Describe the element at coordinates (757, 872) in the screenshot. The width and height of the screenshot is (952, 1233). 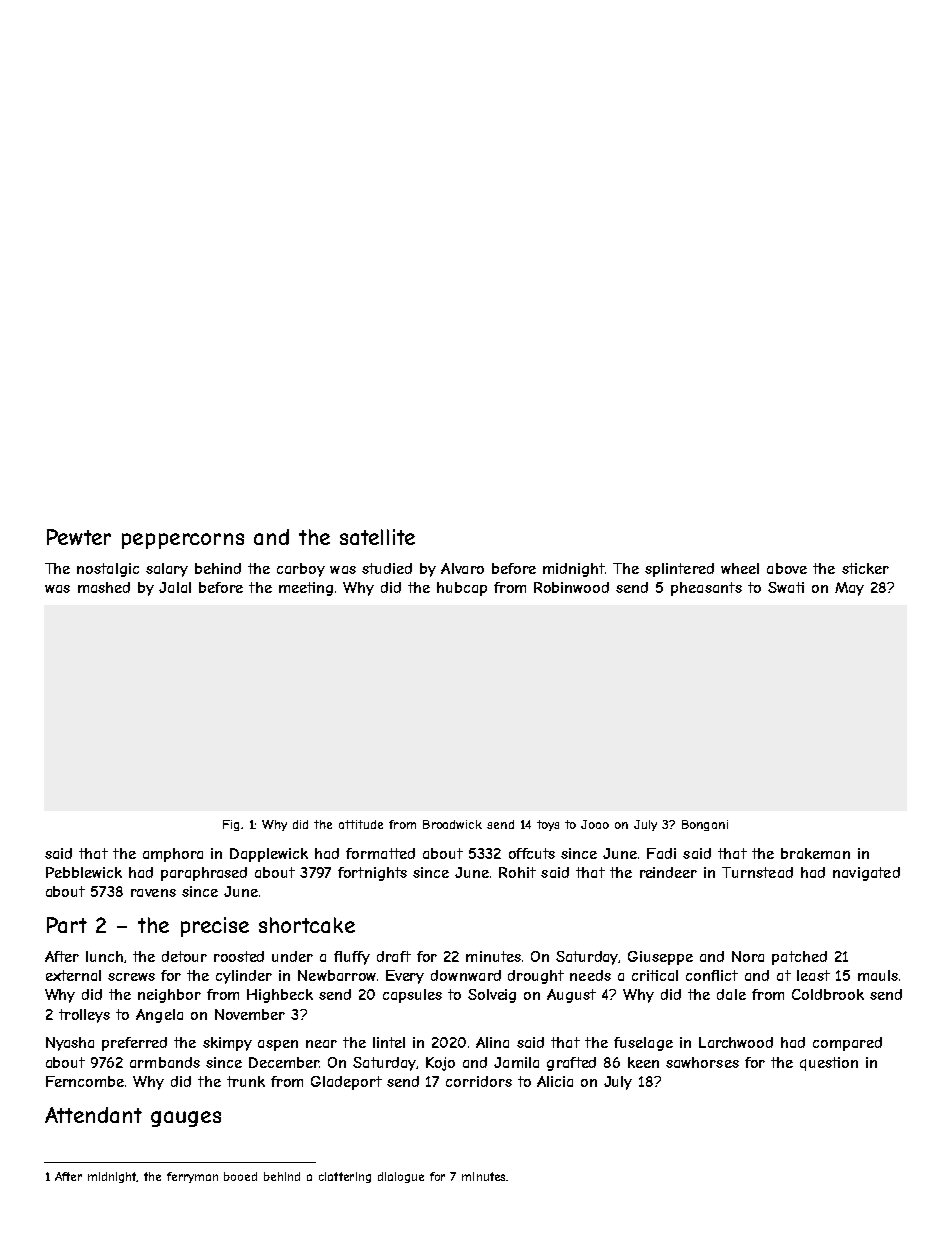
I see `Turnstead` at that location.
